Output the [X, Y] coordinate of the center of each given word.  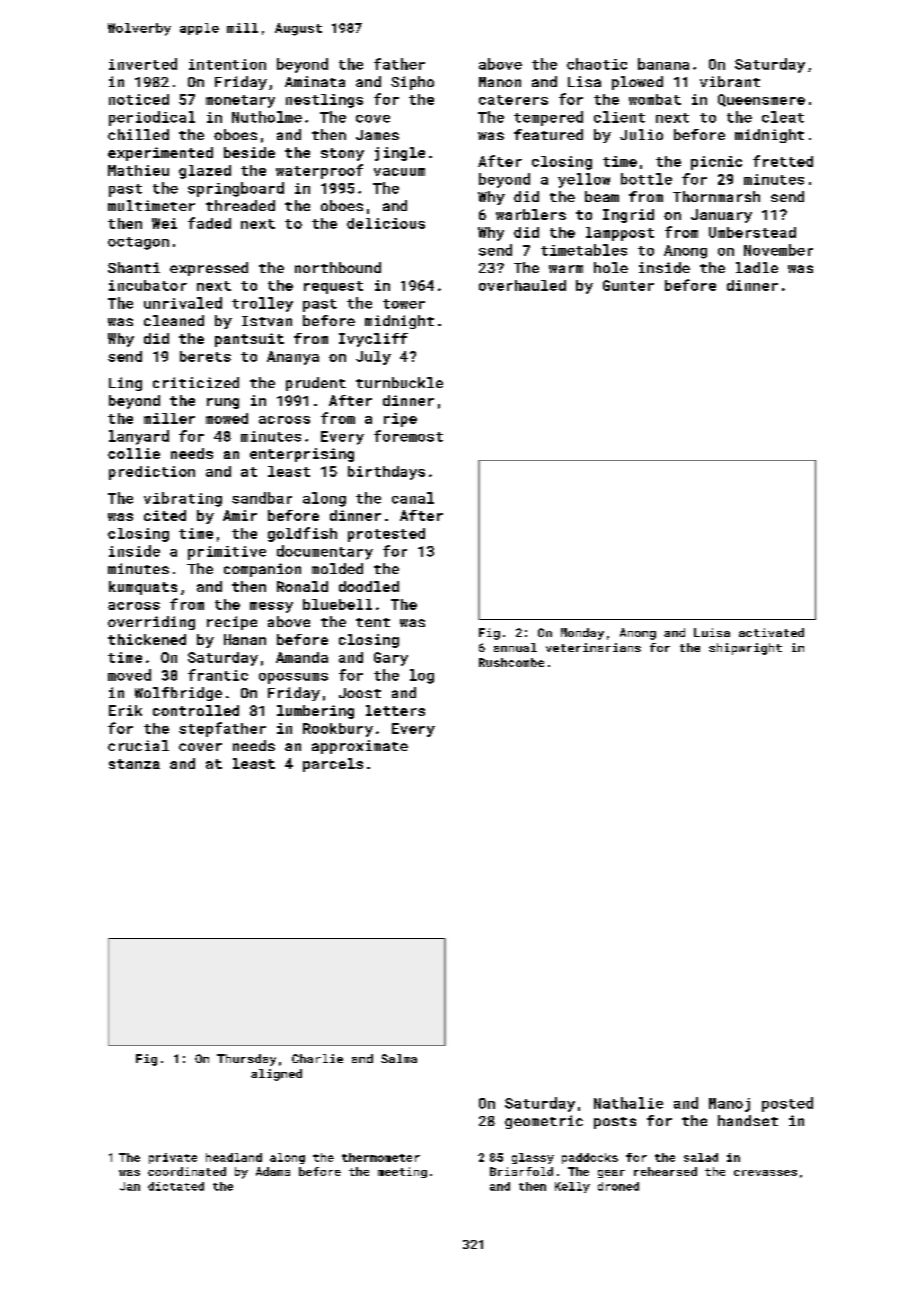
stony [342, 154]
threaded [240, 205]
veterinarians [593, 647]
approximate [360, 747]
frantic [218, 675]
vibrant [730, 81]
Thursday [246, 1060]
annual [515, 647]
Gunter [628, 285]
